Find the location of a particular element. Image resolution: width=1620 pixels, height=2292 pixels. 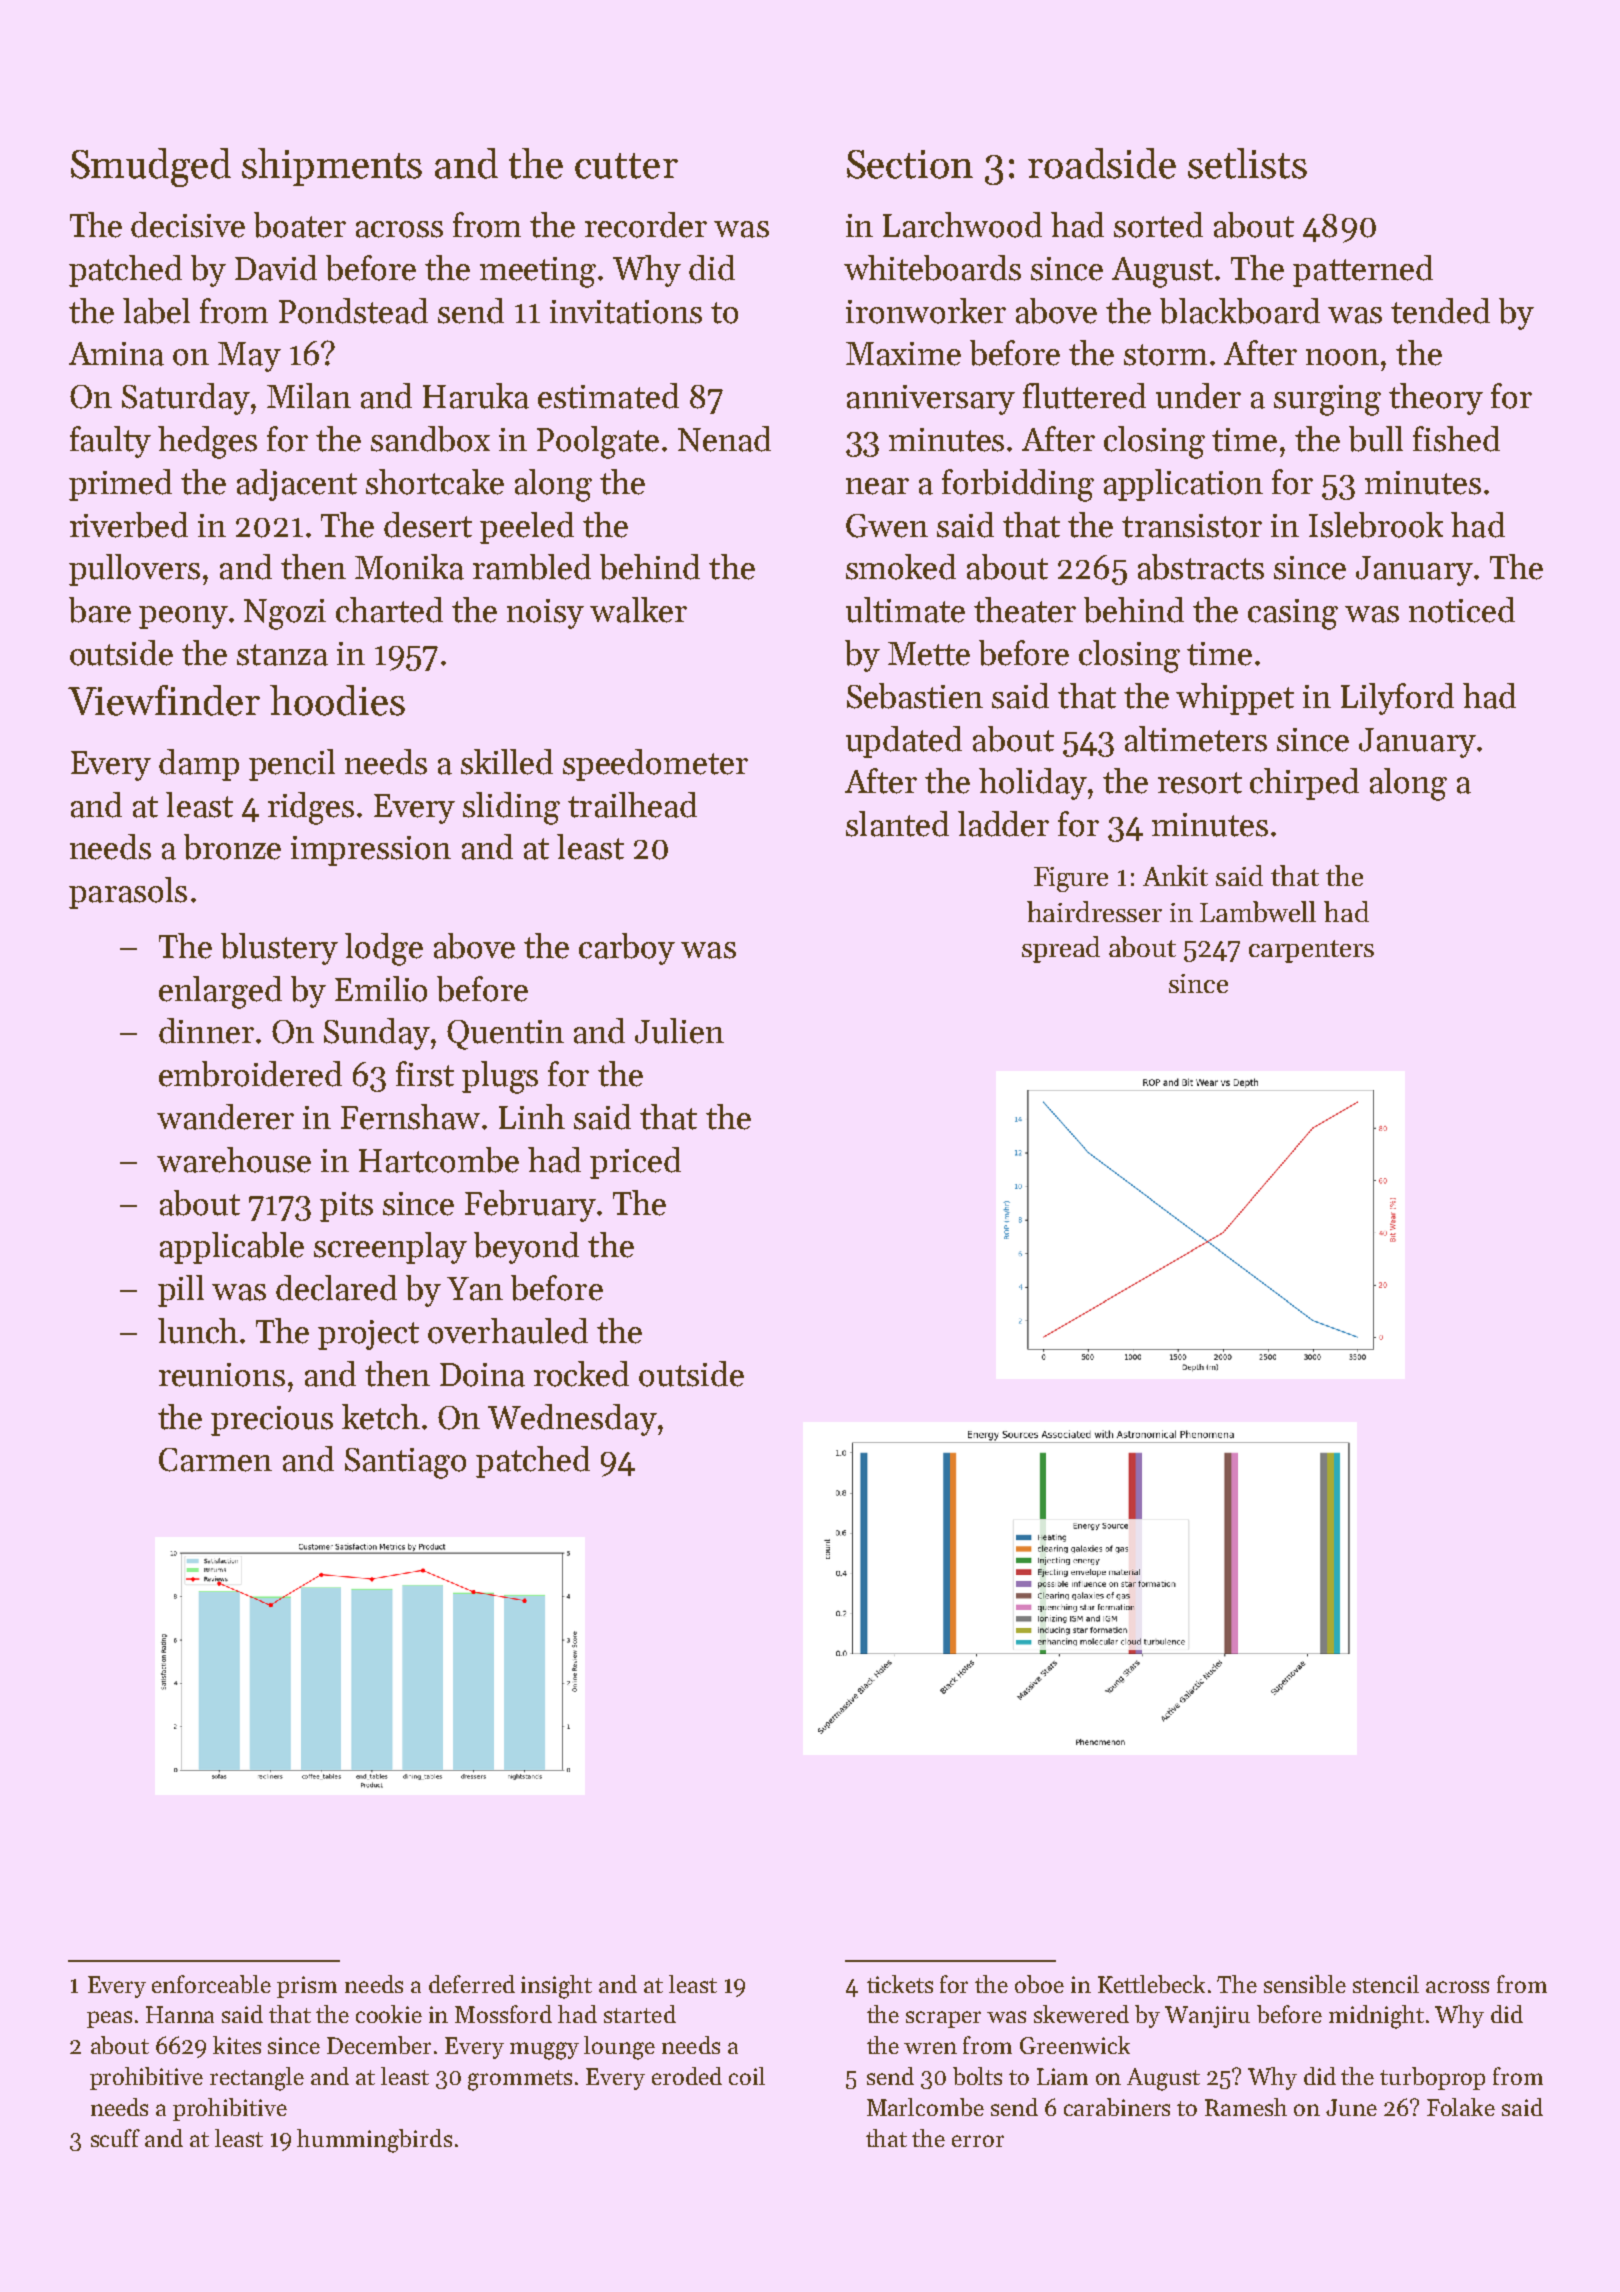

chirped is located at coordinates (1304, 784).
